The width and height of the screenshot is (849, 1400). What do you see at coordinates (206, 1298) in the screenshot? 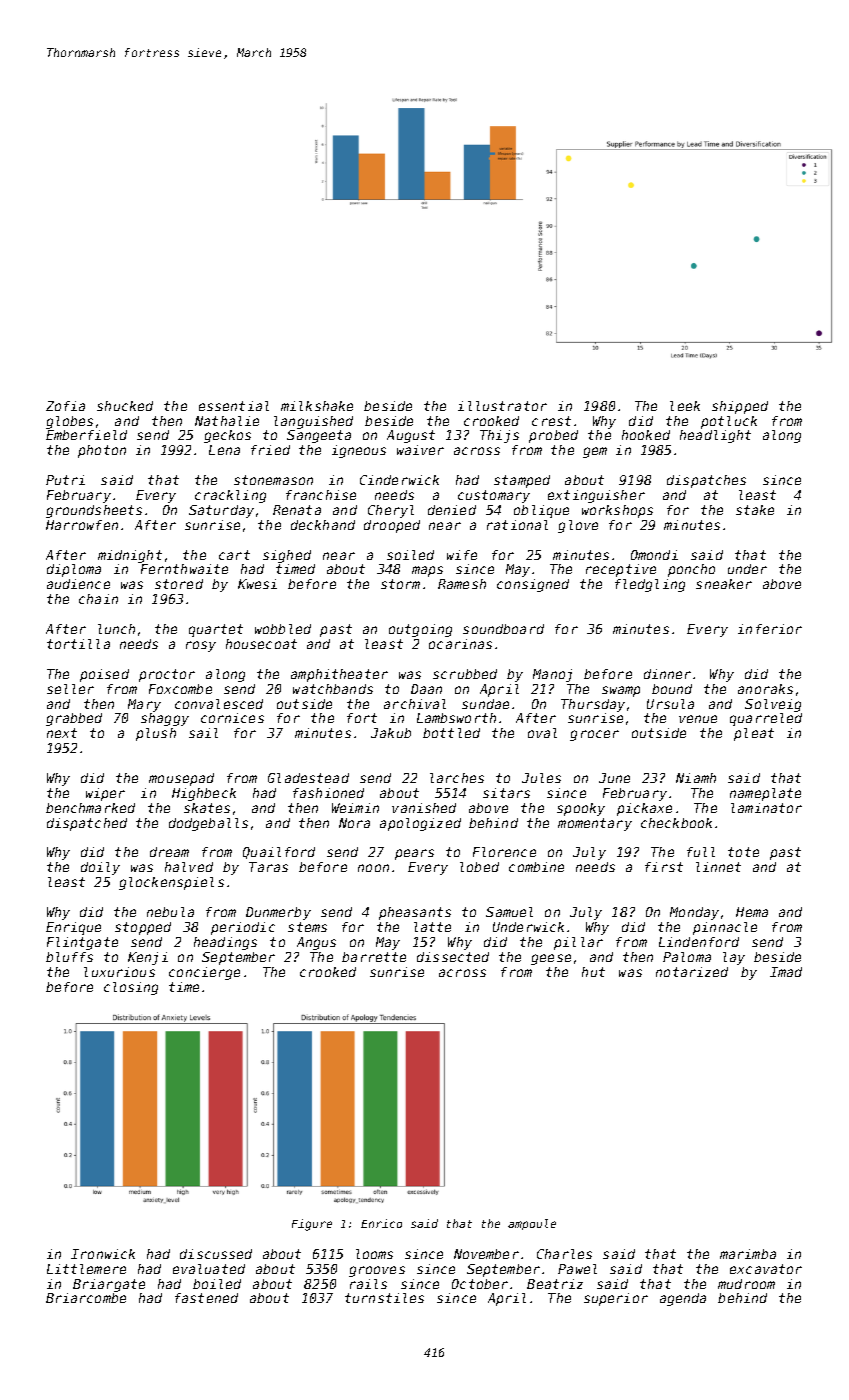
I see `fastened` at bounding box center [206, 1298].
